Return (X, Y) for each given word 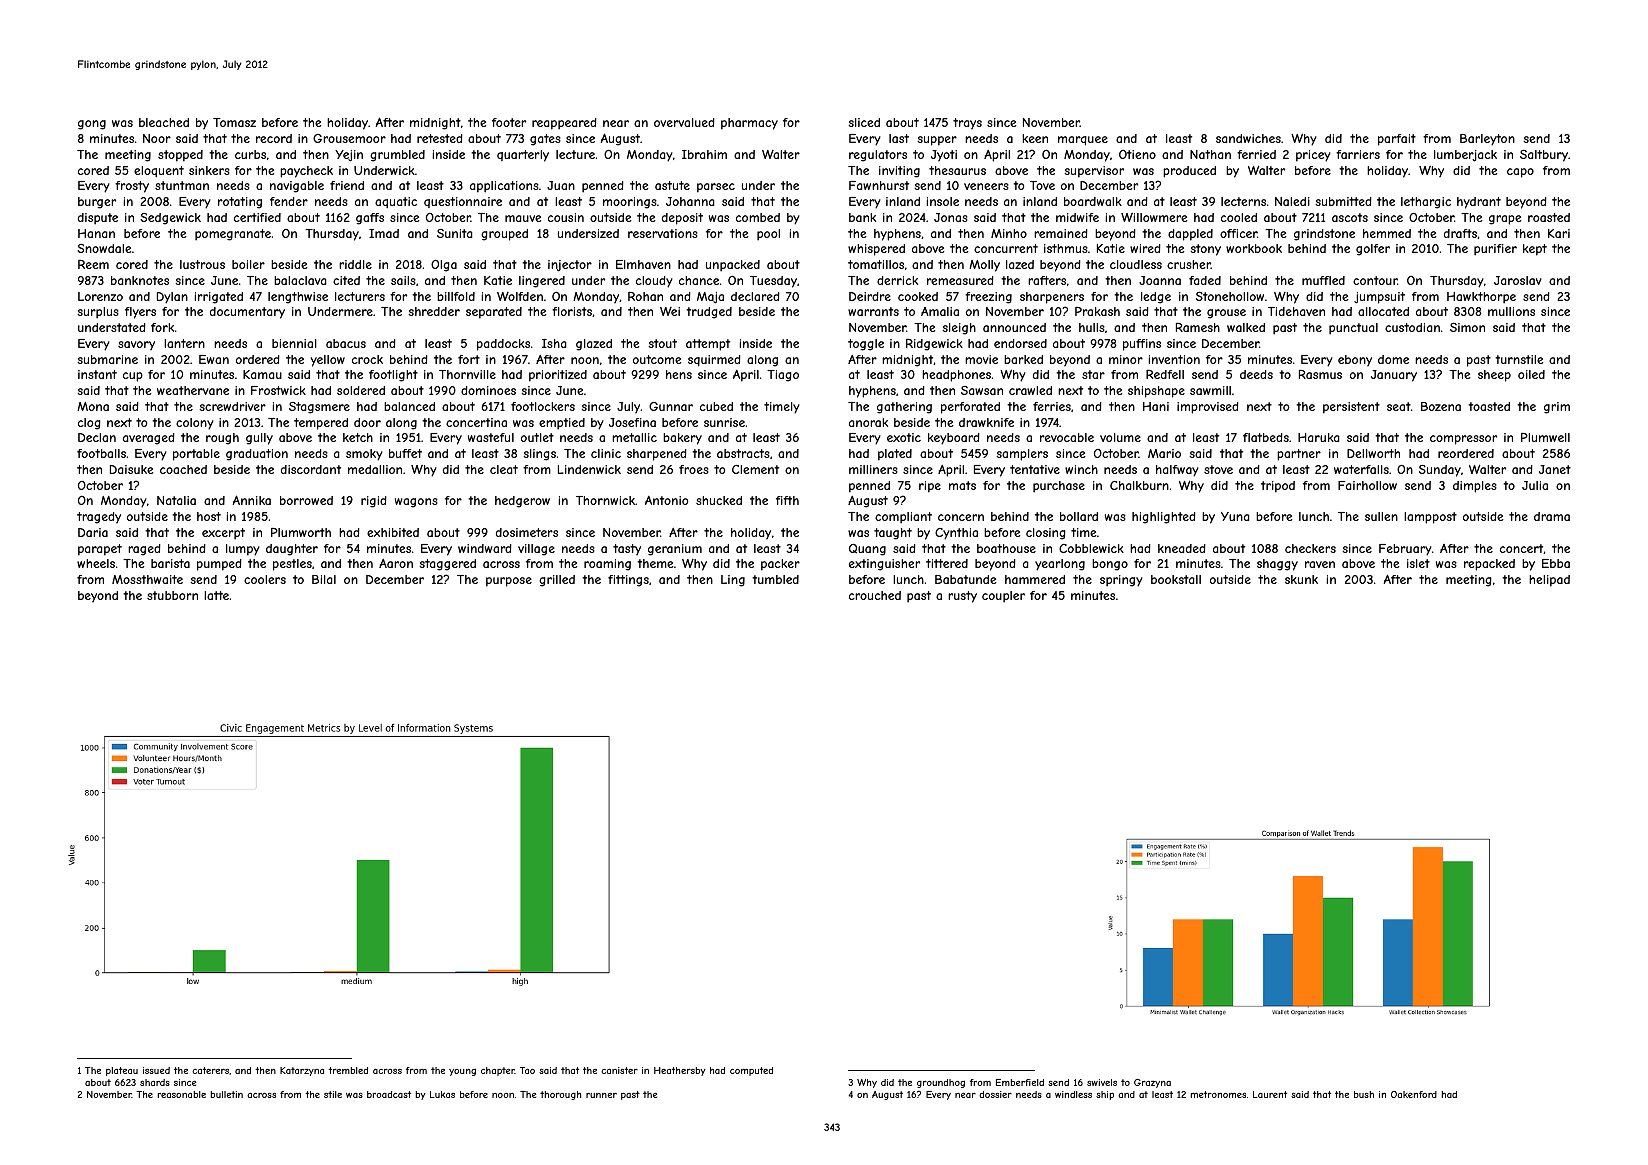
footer (509, 122)
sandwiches (1248, 138)
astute (672, 185)
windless (1073, 1094)
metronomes (1218, 1094)
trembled (348, 1070)
